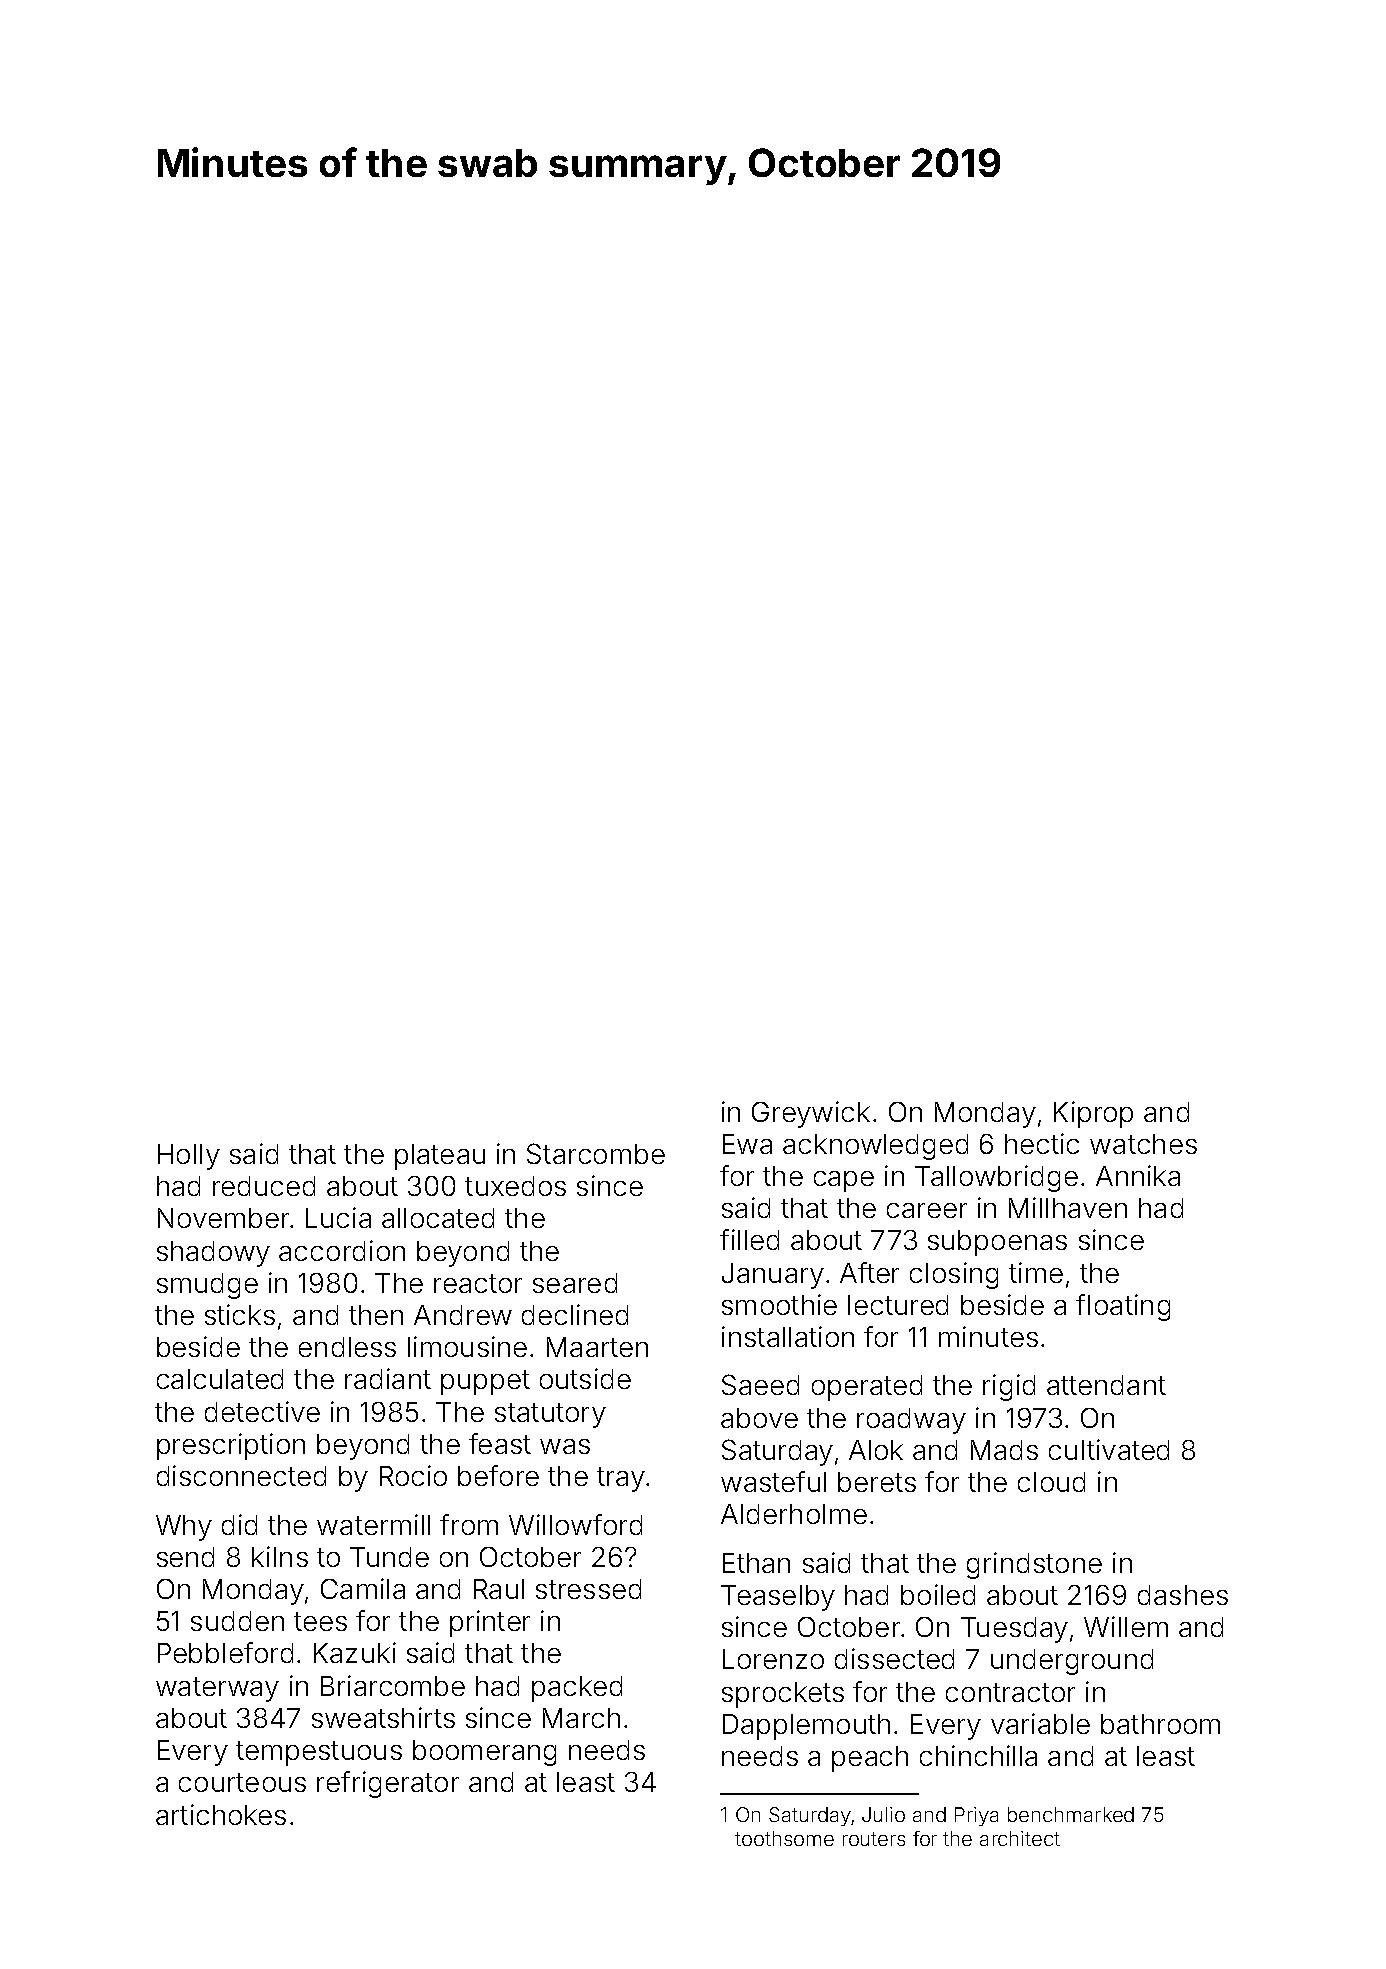 The width and height of the screenshot is (1386, 1969). Describe the element at coordinates (1123, 1307) in the screenshot. I see `floating` at that location.
